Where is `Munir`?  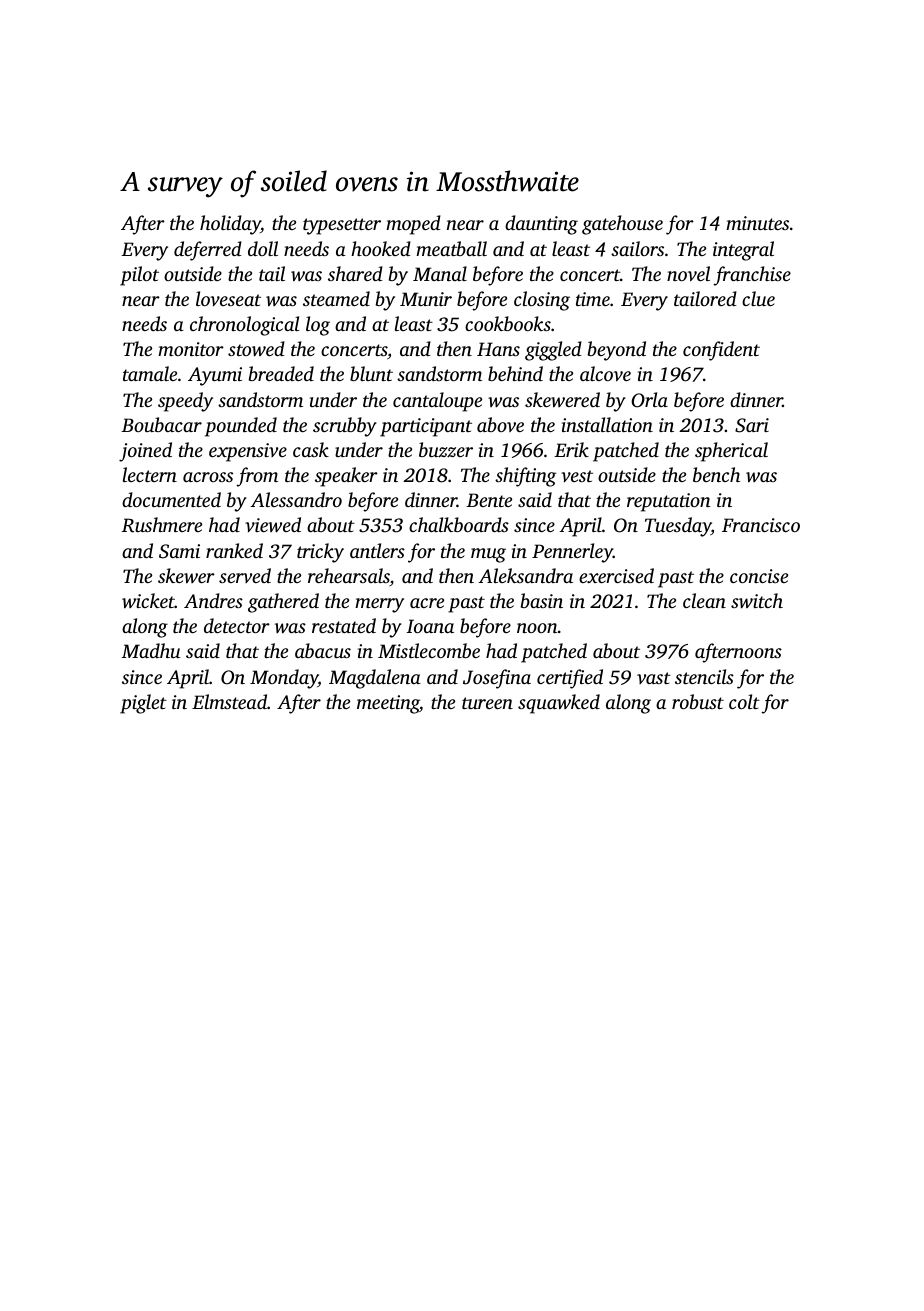 Munir is located at coordinates (426, 299).
